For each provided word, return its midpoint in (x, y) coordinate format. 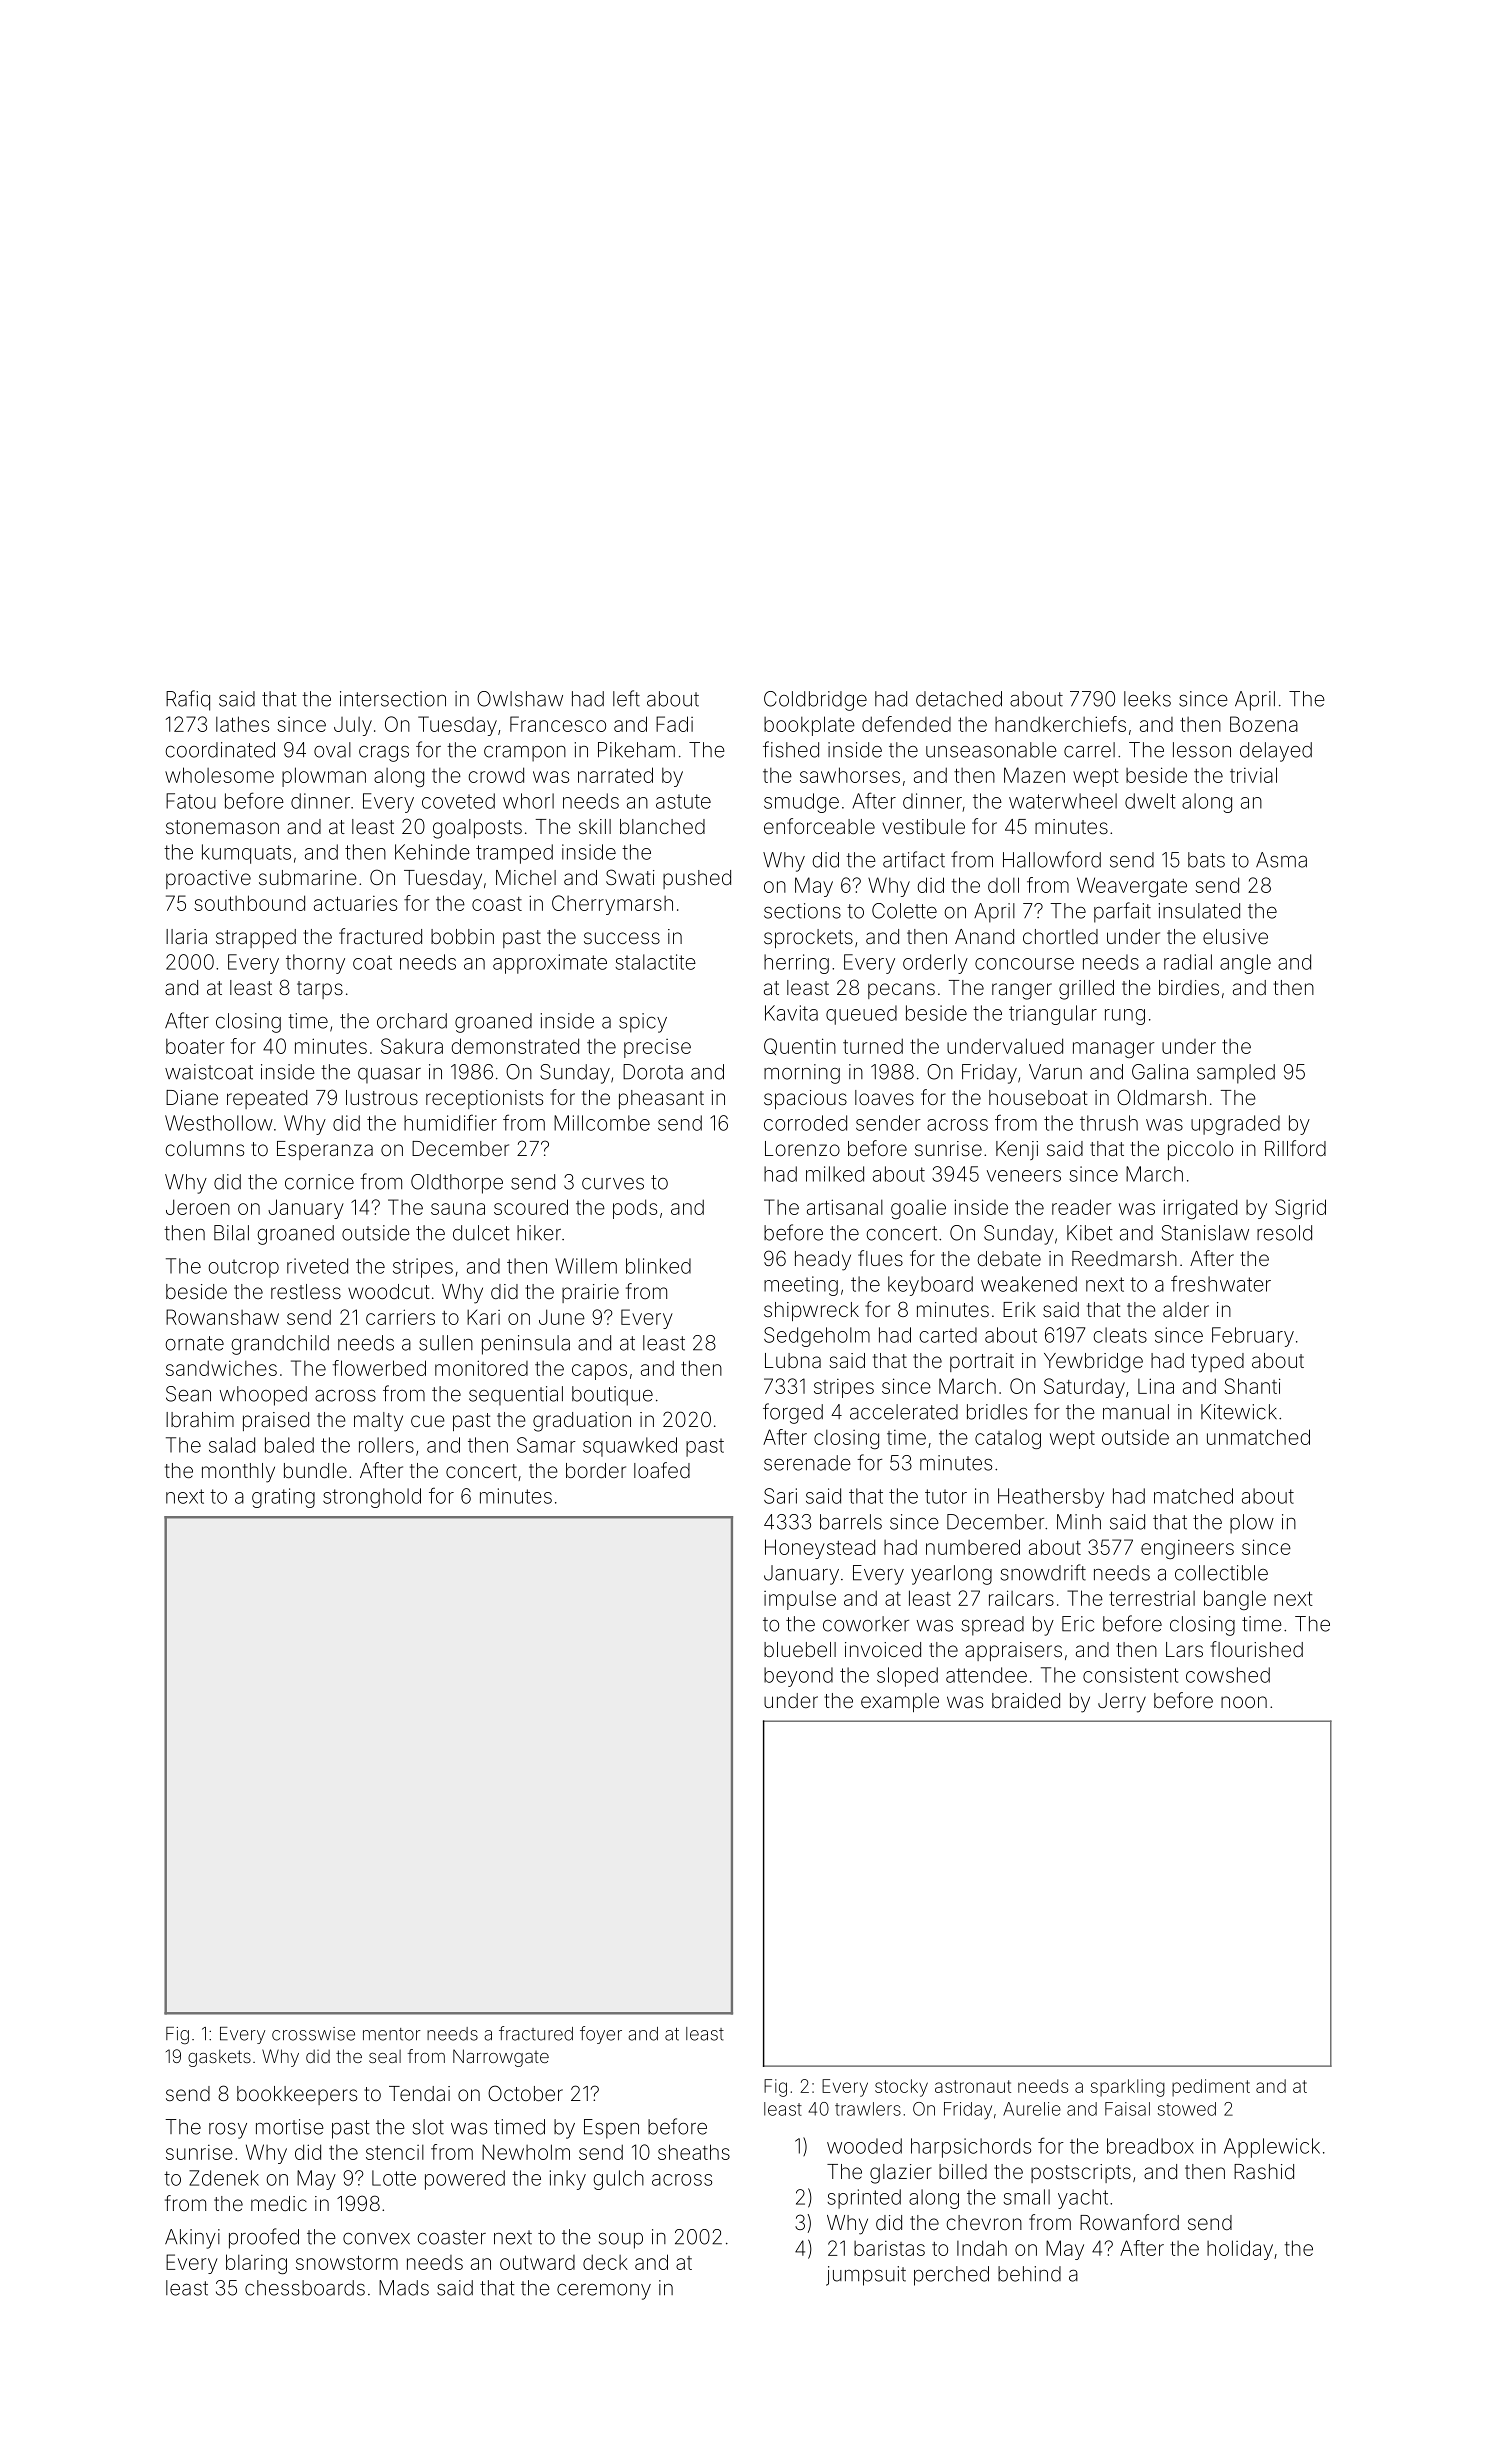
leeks (1147, 699)
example (900, 1702)
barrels (851, 1522)
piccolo (1200, 1150)
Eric (1078, 1624)
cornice (319, 1182)
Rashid (1264, 2171)
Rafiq (188, 700)
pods (635, 1209)
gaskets (219, 2058)
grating (283, 1498)
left (626, 698)
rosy (228, 2131)
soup (621, 2241)
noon (1244, 1702)
